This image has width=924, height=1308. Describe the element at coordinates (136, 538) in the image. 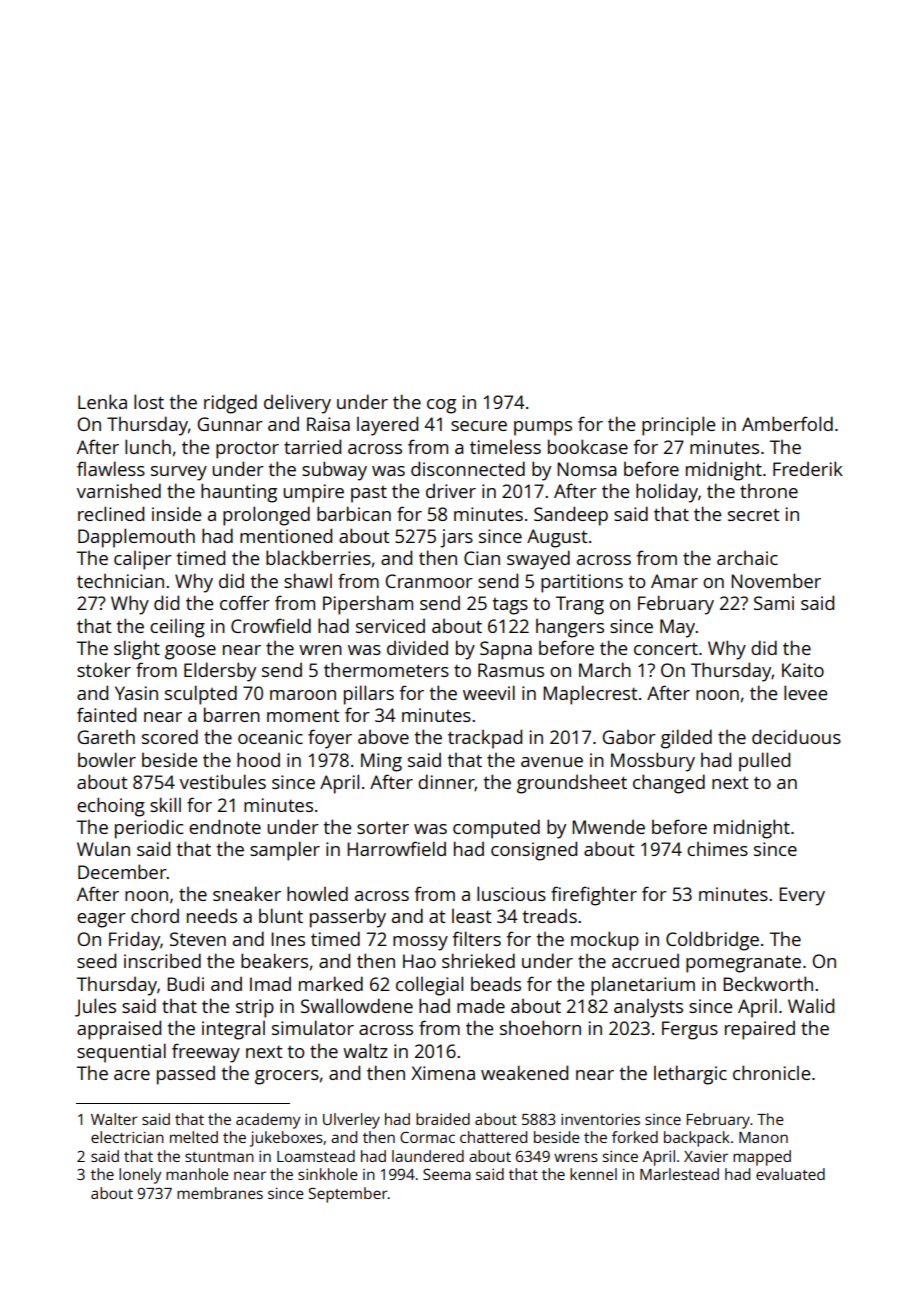

I see `Dapplemouth` at that location.
